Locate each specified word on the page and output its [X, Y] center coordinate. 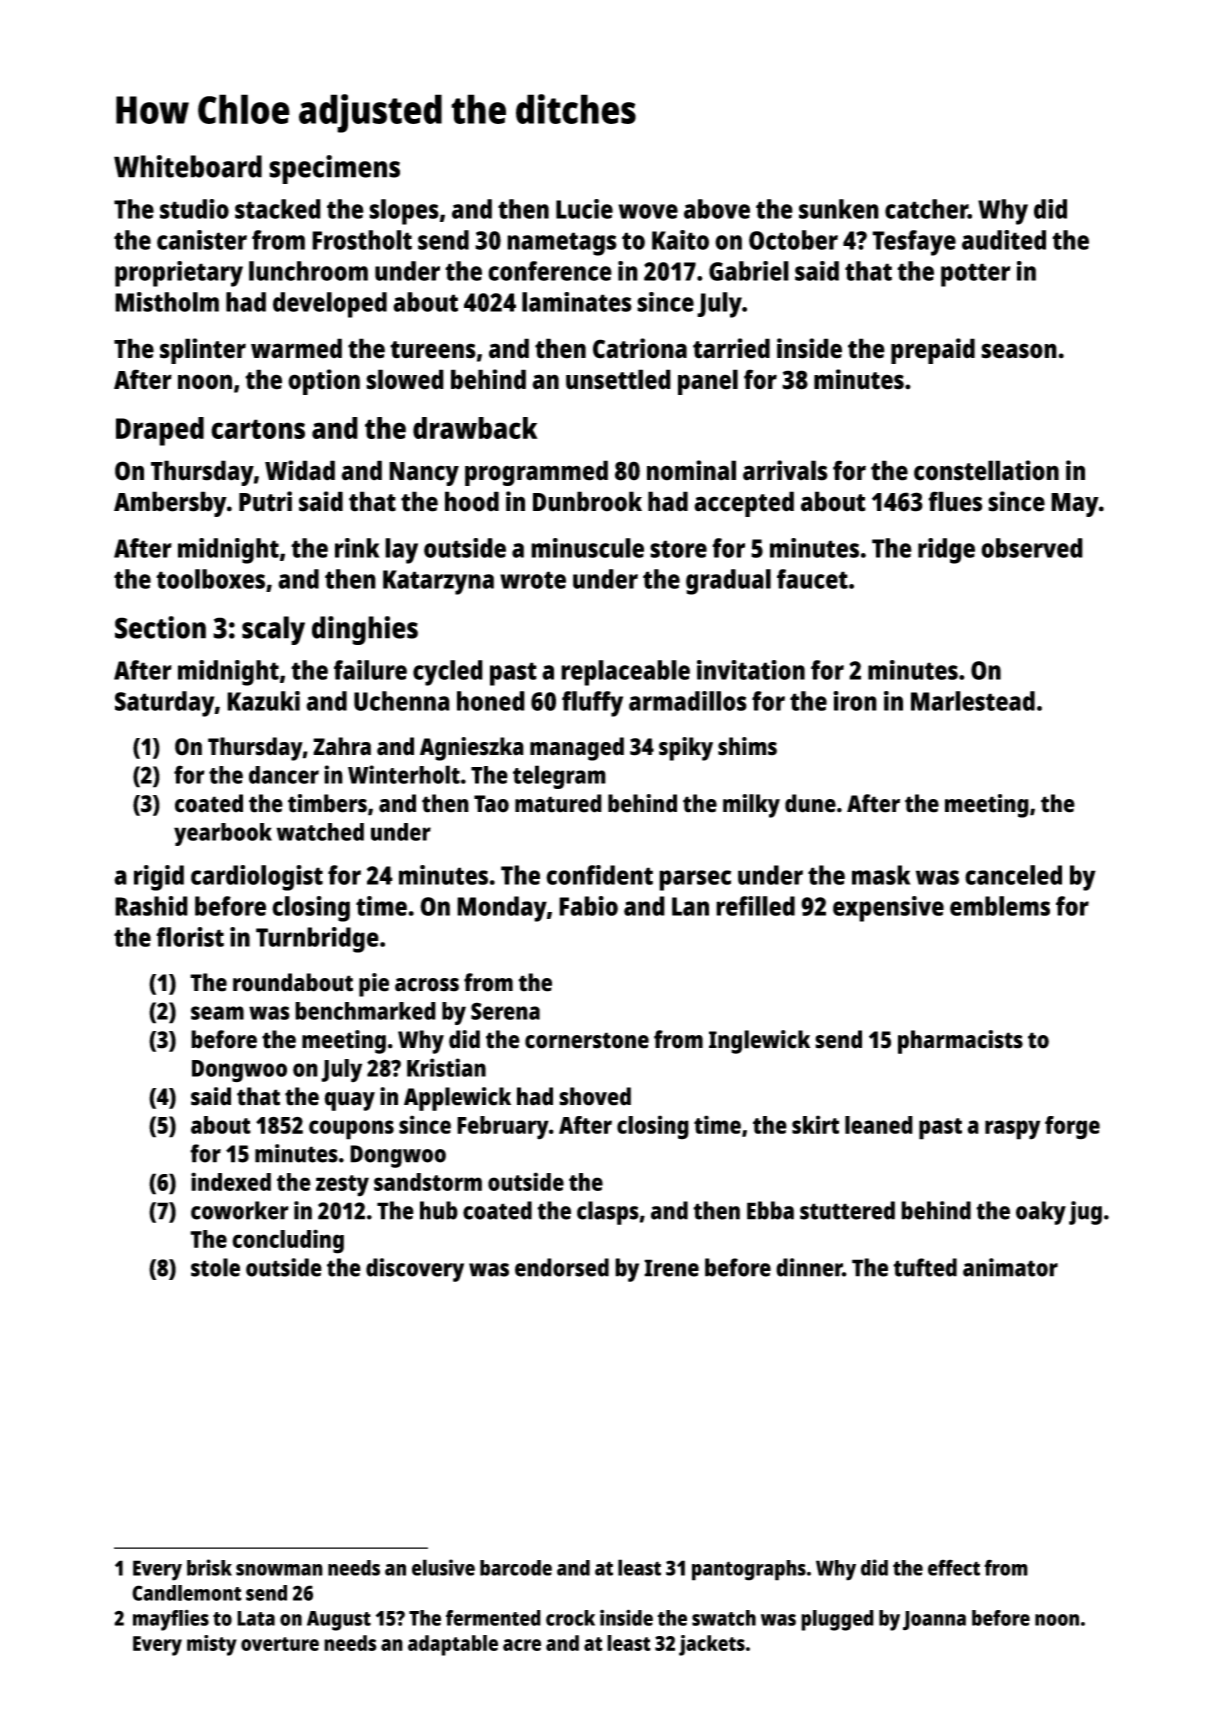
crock [570, 1618]
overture [280, 1644]
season [1019, 351]
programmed [536, 473]
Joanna [934, 1621]
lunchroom [308, 271]
